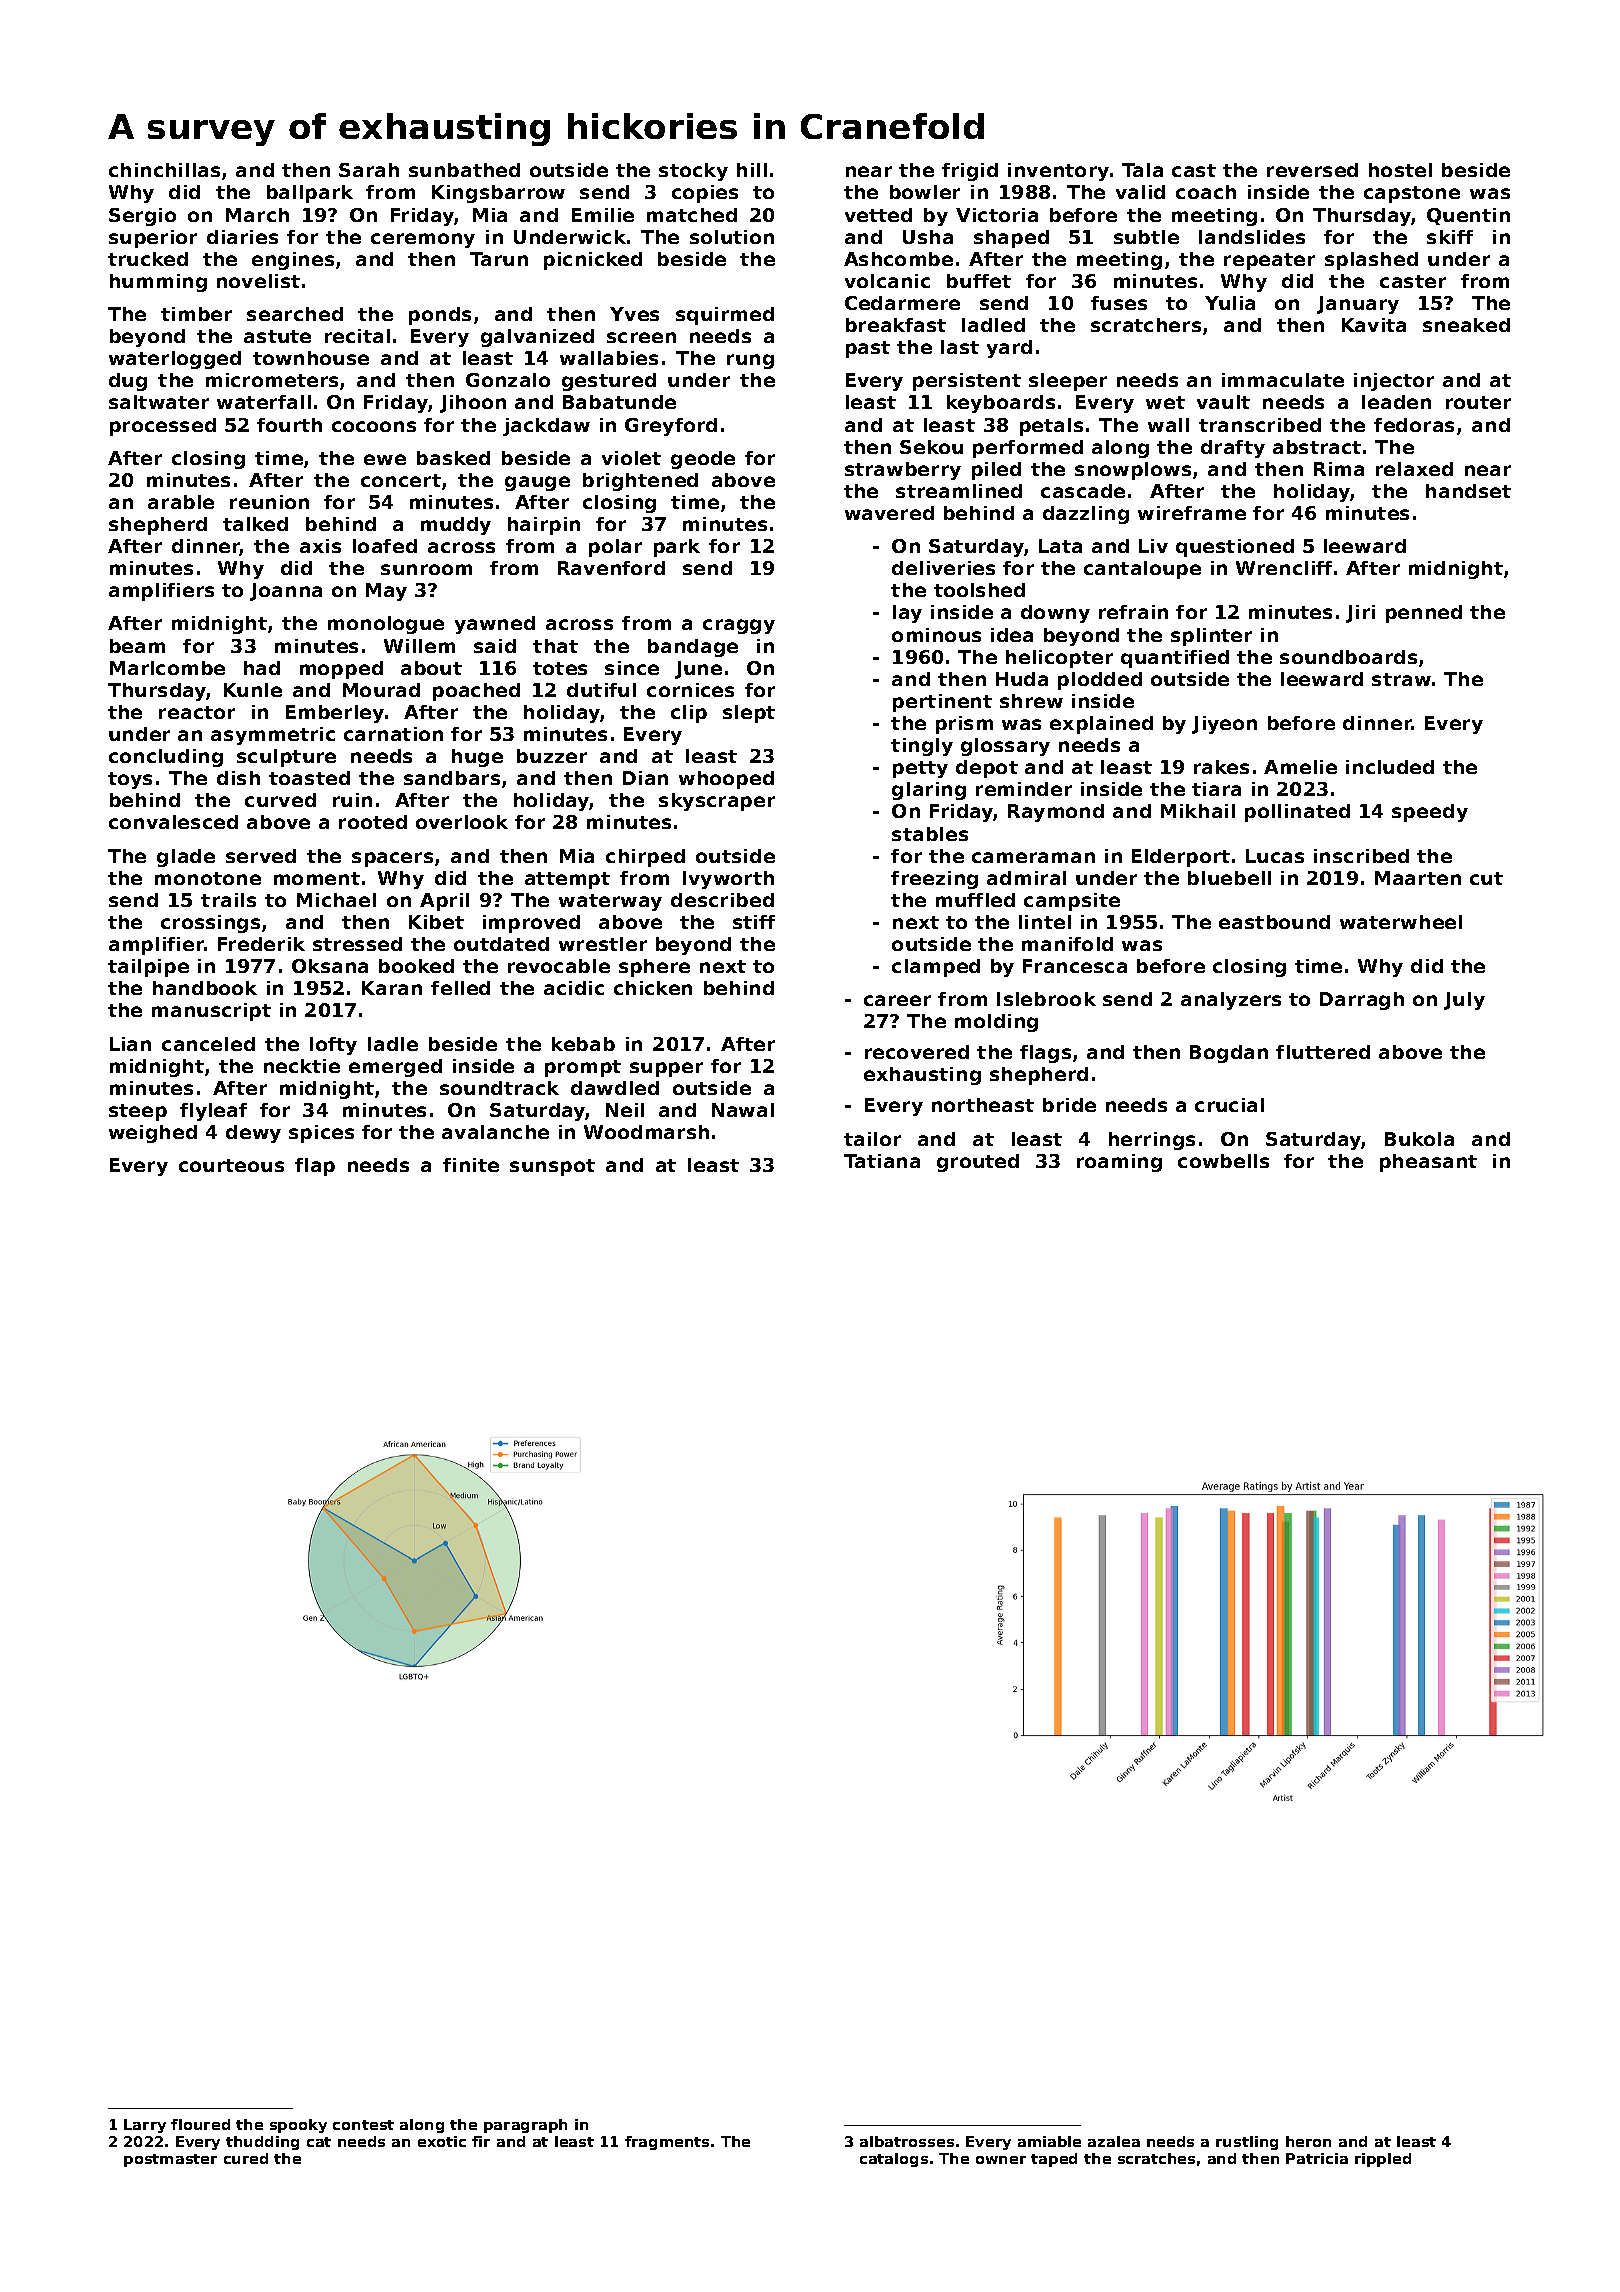  What do you see at coordinates (1428, 1163) in the document?
I see `pheasant` at bounding box center [1428, 1163].
